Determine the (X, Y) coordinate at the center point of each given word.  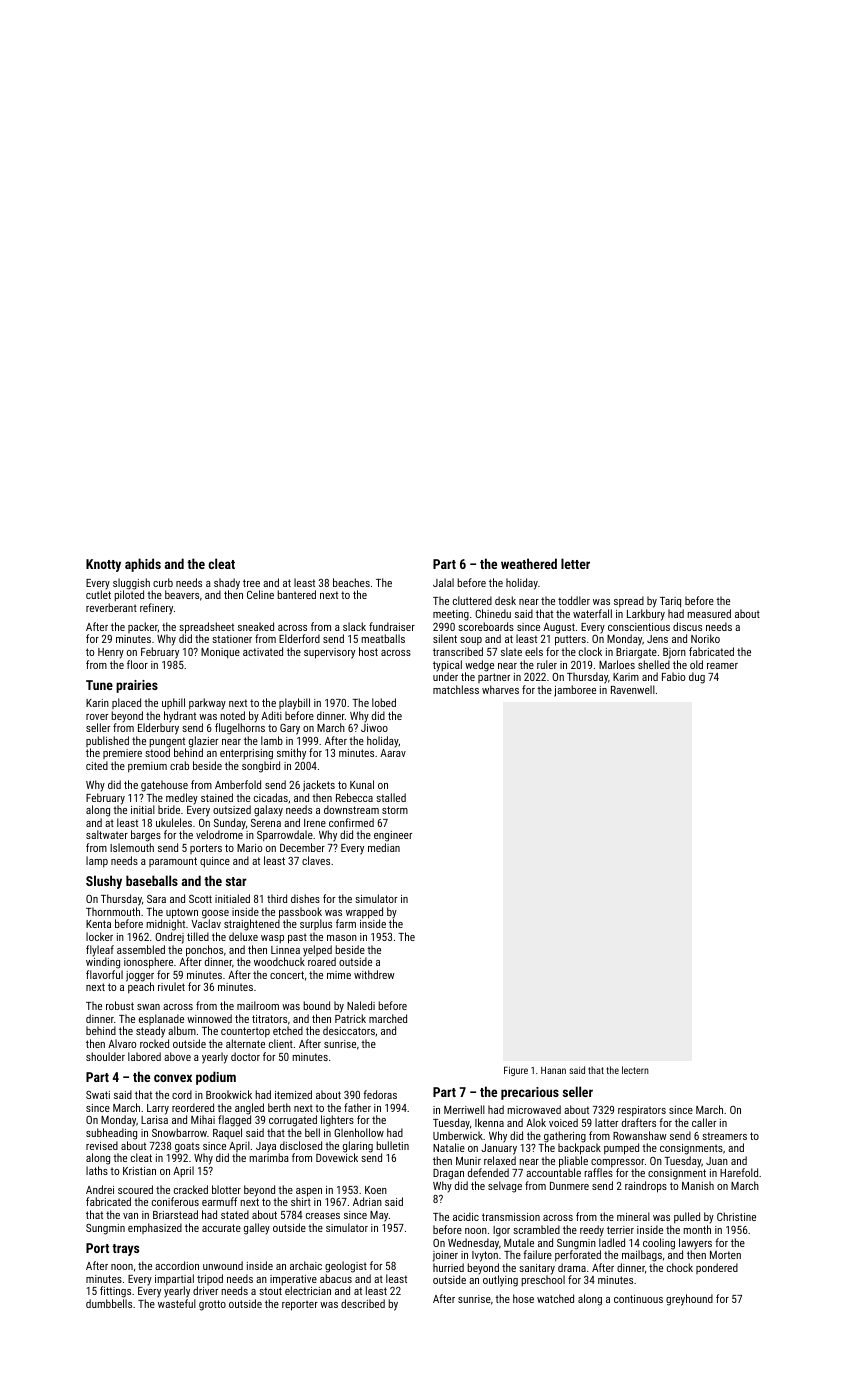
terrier (620, 1230)
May (379, 1216)
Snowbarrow (179, 1132)
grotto (212, 1305)
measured (709, 613)
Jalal (443, 582)
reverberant (111, 607)
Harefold (739, 1172)
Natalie (449, 1147)
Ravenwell (633, 689)
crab (179, 765)
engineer (393, 836)
